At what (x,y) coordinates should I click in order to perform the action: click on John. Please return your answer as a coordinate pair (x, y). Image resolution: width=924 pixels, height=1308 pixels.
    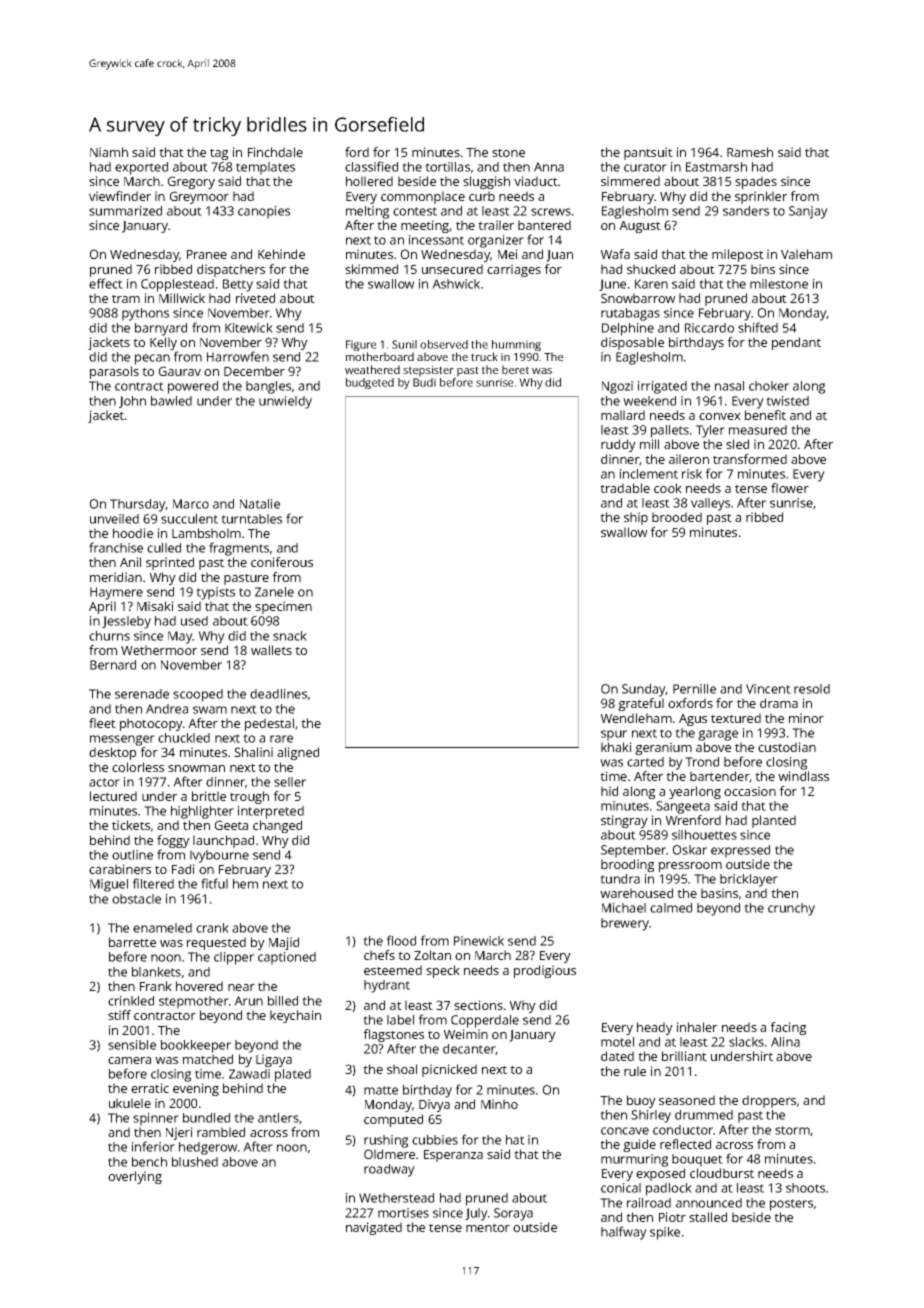
    Looking at the image, I should click on (132, 402).
